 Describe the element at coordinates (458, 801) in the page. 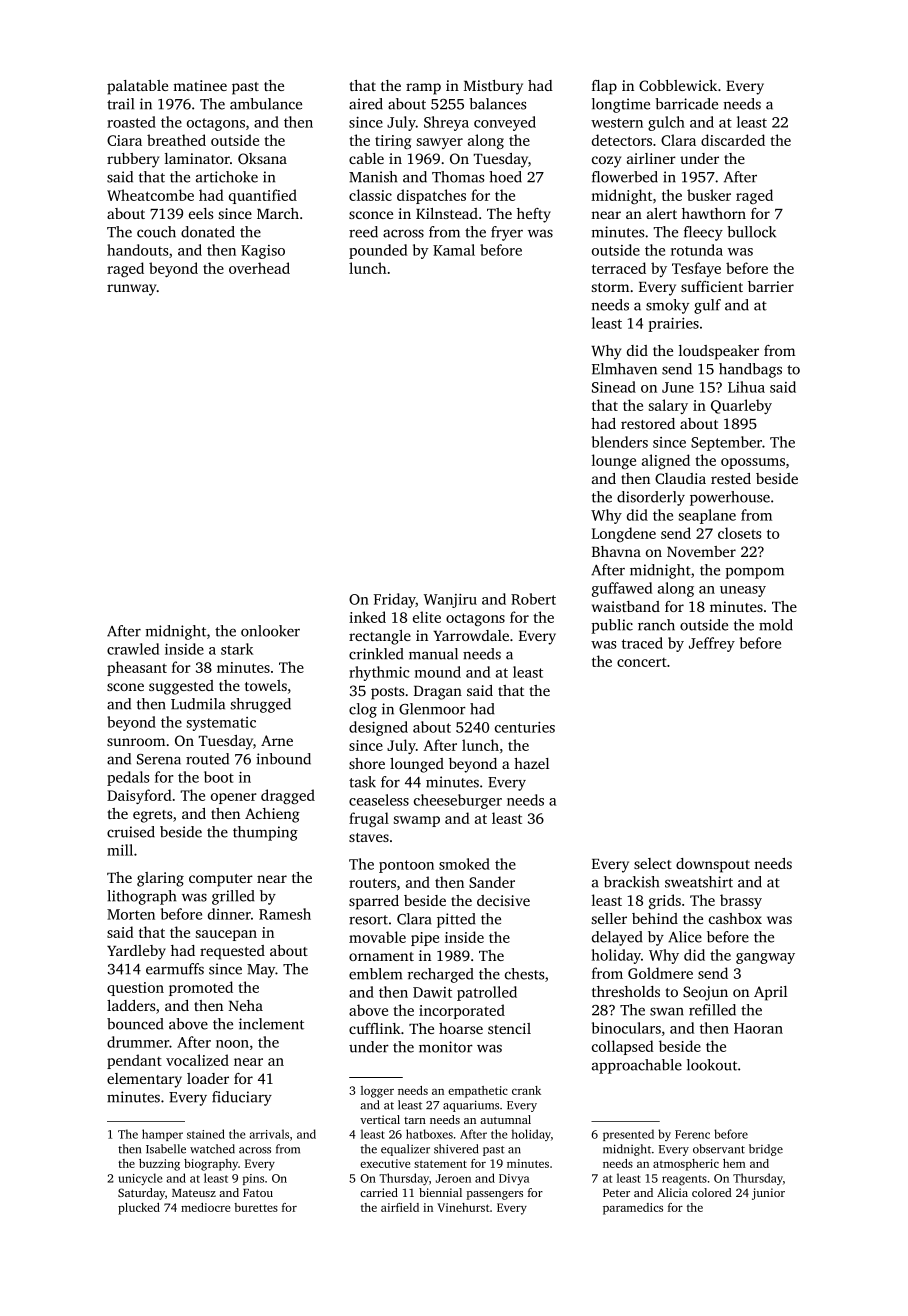

I see `cheeseburger` at that location.
